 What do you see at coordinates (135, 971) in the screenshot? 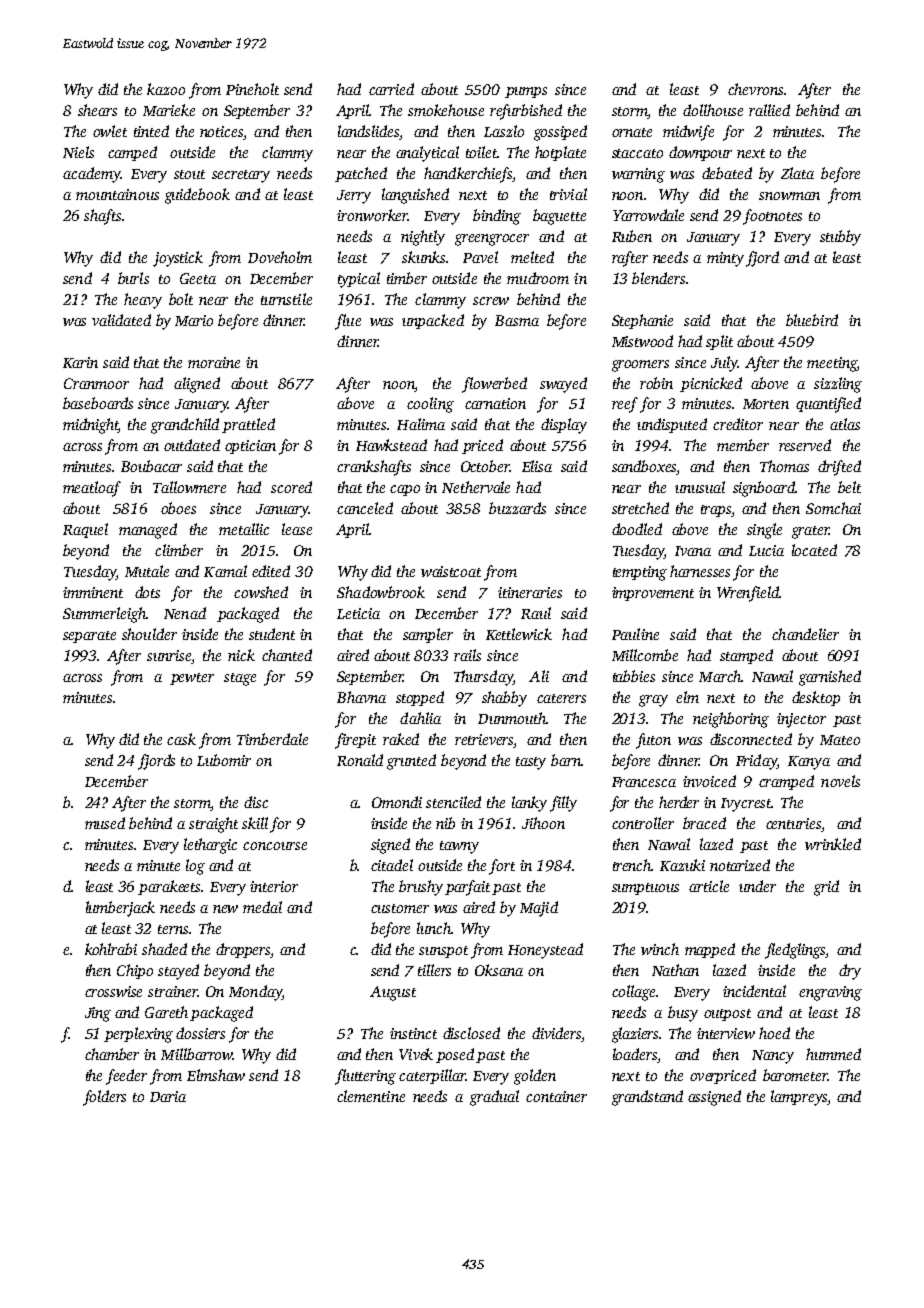
I see `Chipo` at bounding box center [135, 971].
